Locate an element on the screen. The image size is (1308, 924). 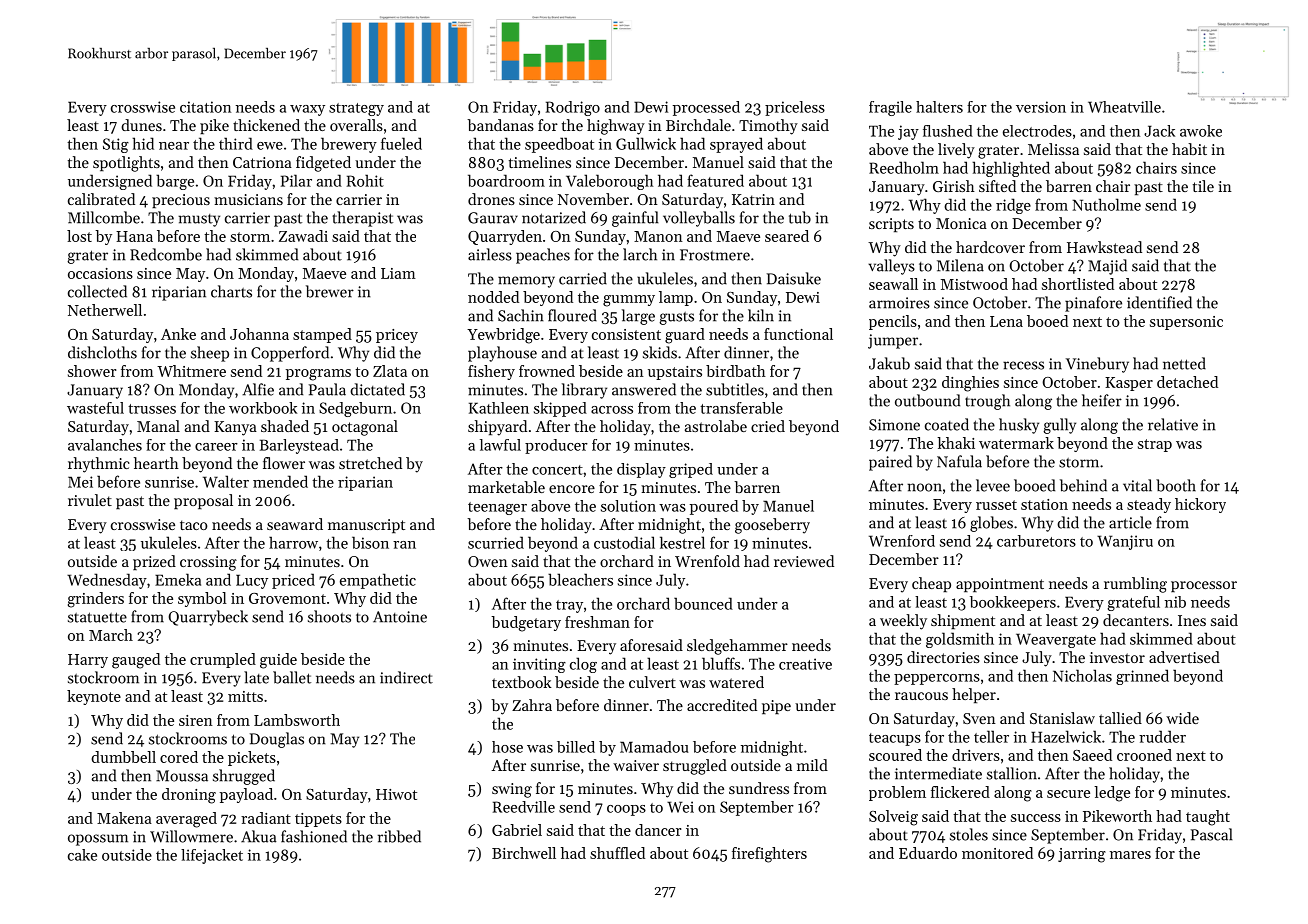
Daisuke is located at coordinates (794, 278).
